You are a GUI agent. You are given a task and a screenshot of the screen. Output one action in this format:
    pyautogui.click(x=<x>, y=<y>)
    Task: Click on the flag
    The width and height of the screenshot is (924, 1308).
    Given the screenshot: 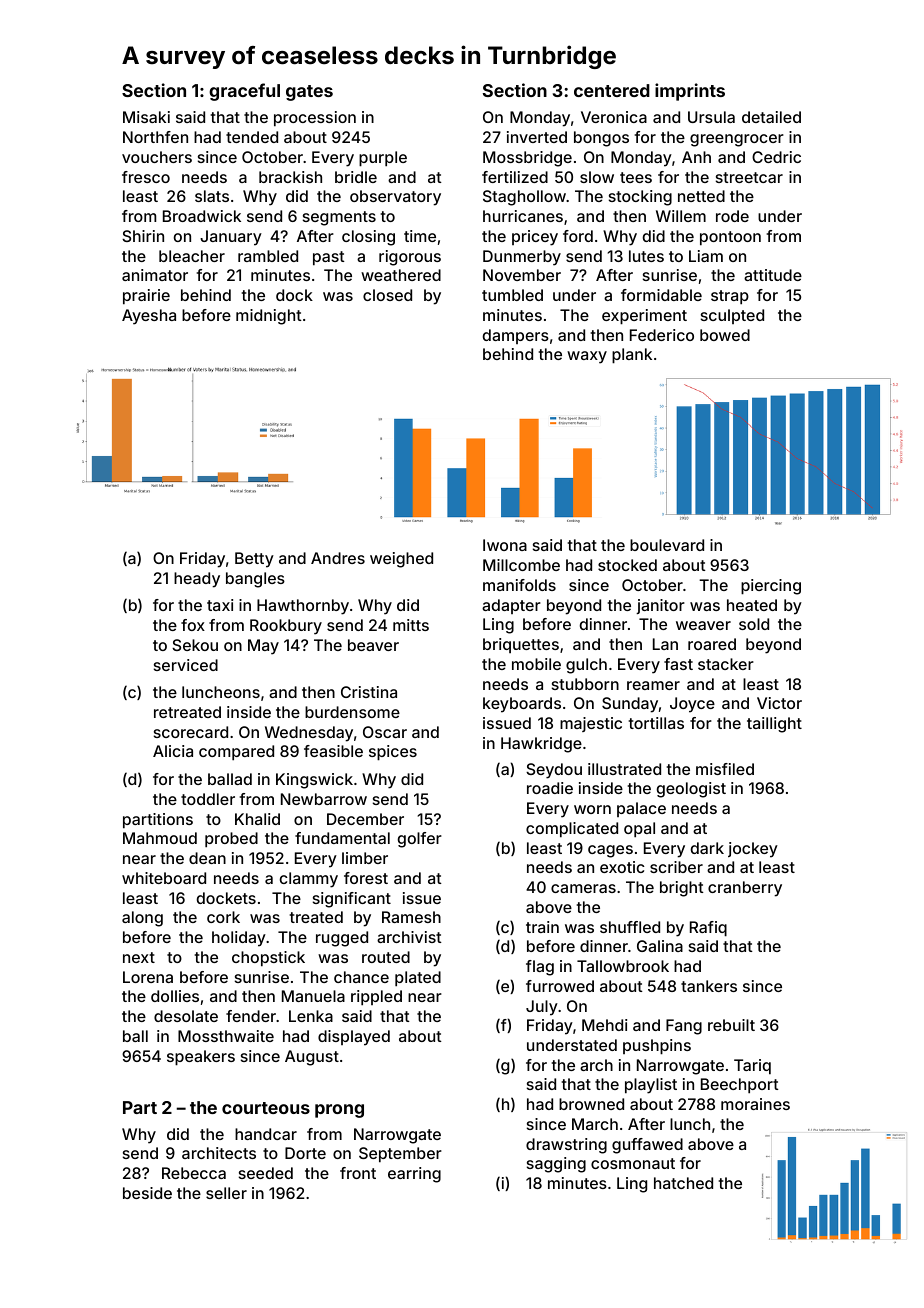 What is the action you would take?
    pyautogui.click(x=540, y=968)
